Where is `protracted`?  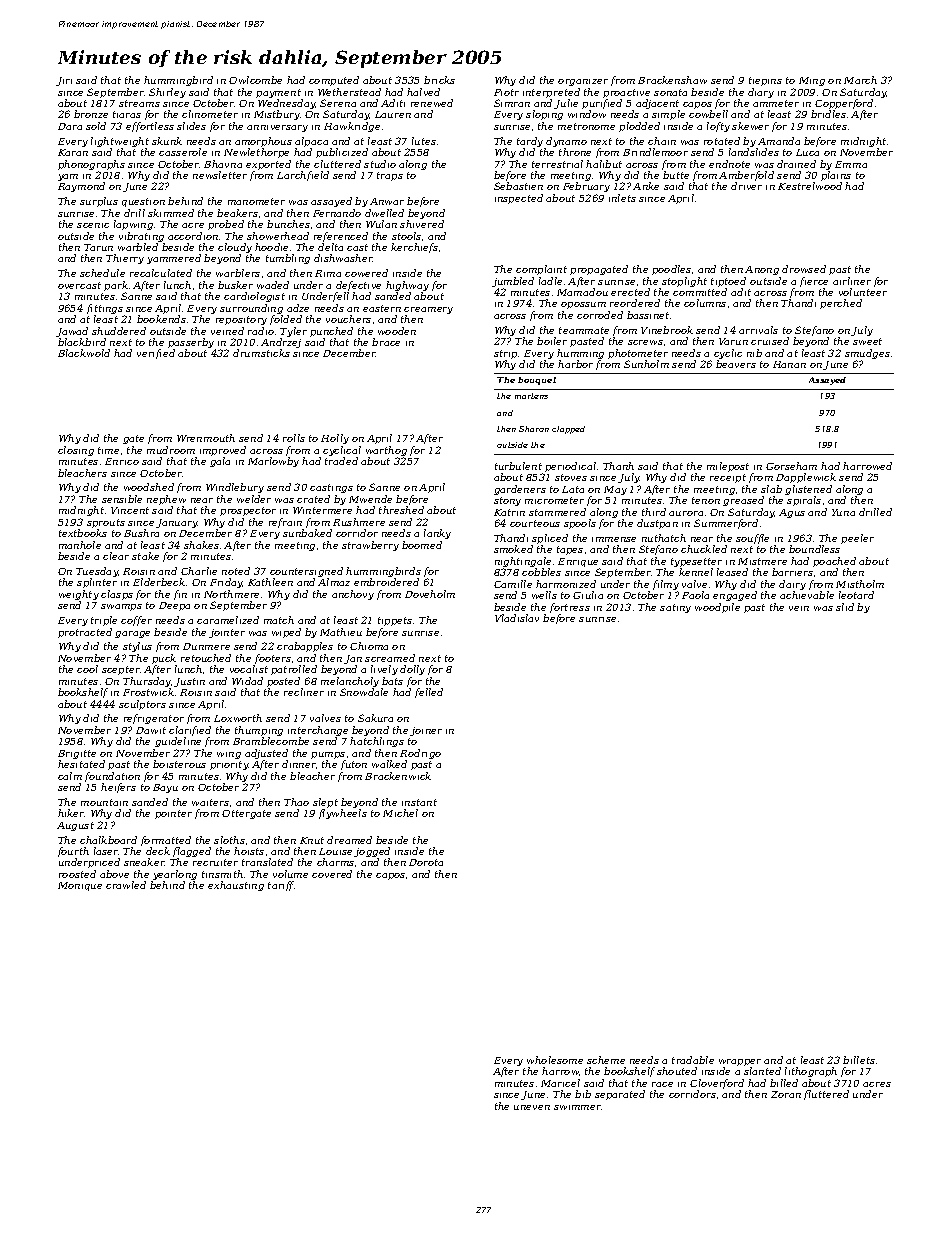
protracted is located at coordinates (85, 633).
